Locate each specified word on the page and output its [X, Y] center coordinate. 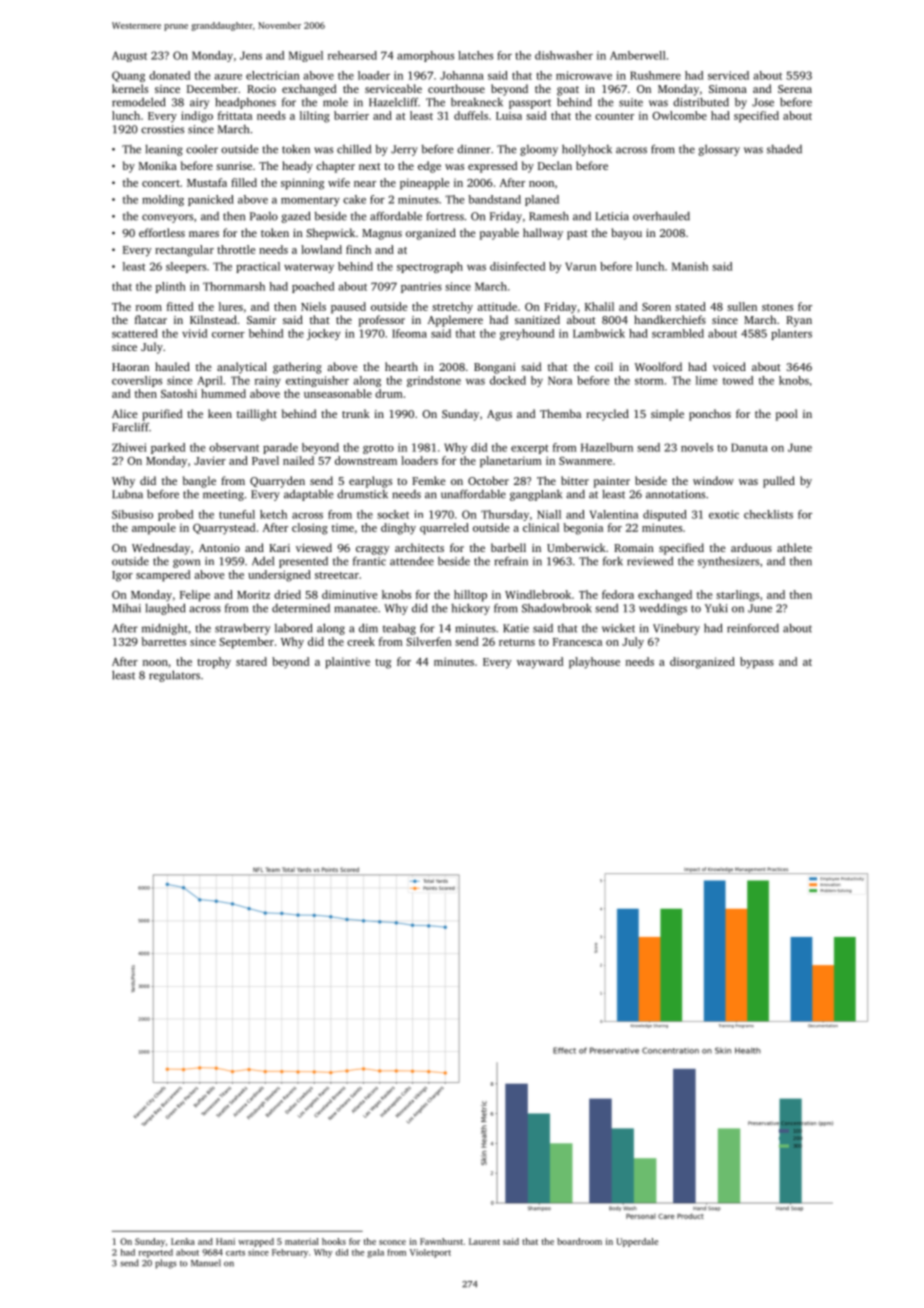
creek [361, 641]
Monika [158, 165]
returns [517, 642]
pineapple [424, 184]
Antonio [219, 548]
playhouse [594, 663]
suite [631, 102]
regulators [174, 676]
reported [156, 1253]
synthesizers [728, 562]
